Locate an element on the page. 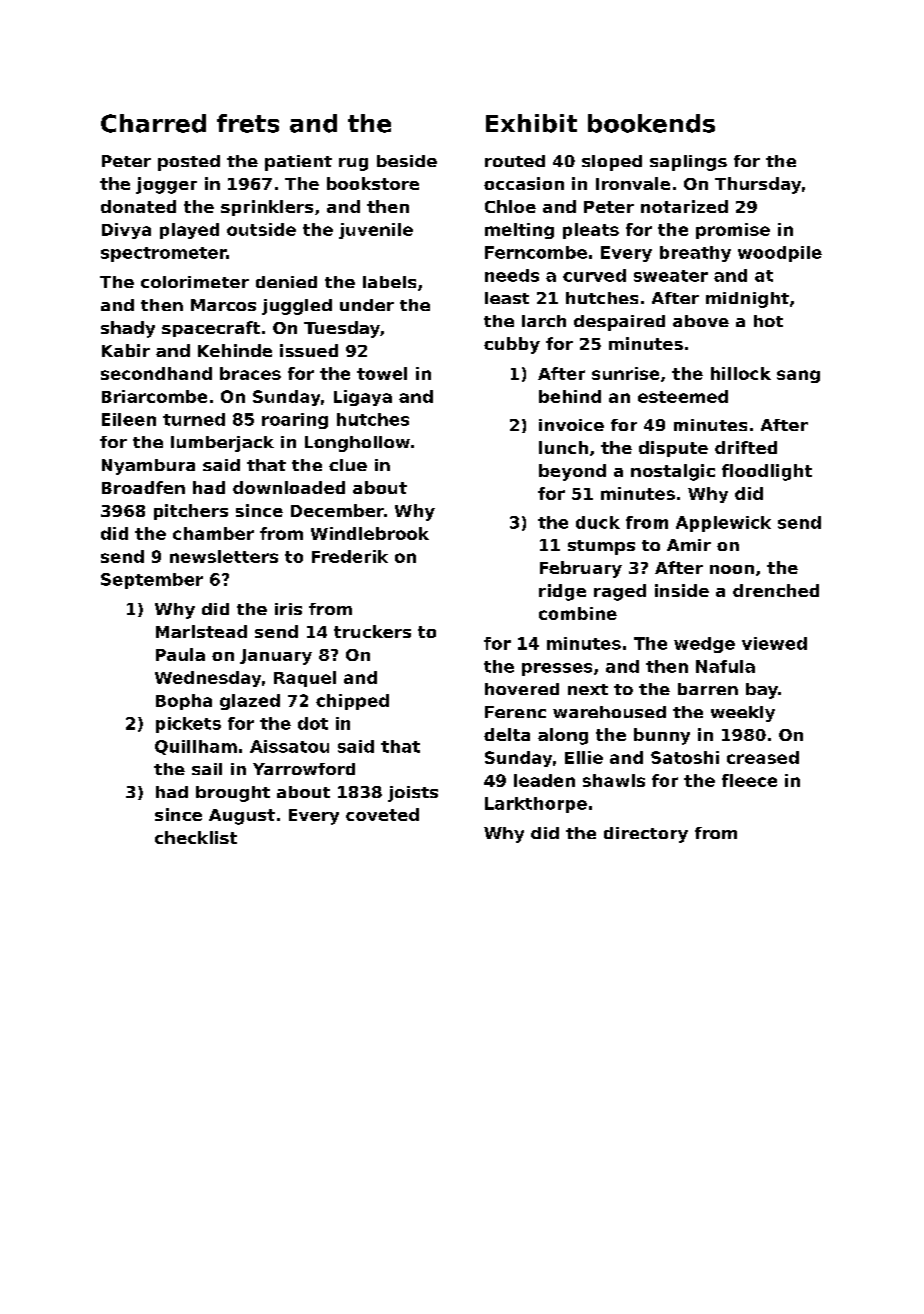 This image has width=924, height=1314. checklist is located at coordinates (196, 837).
